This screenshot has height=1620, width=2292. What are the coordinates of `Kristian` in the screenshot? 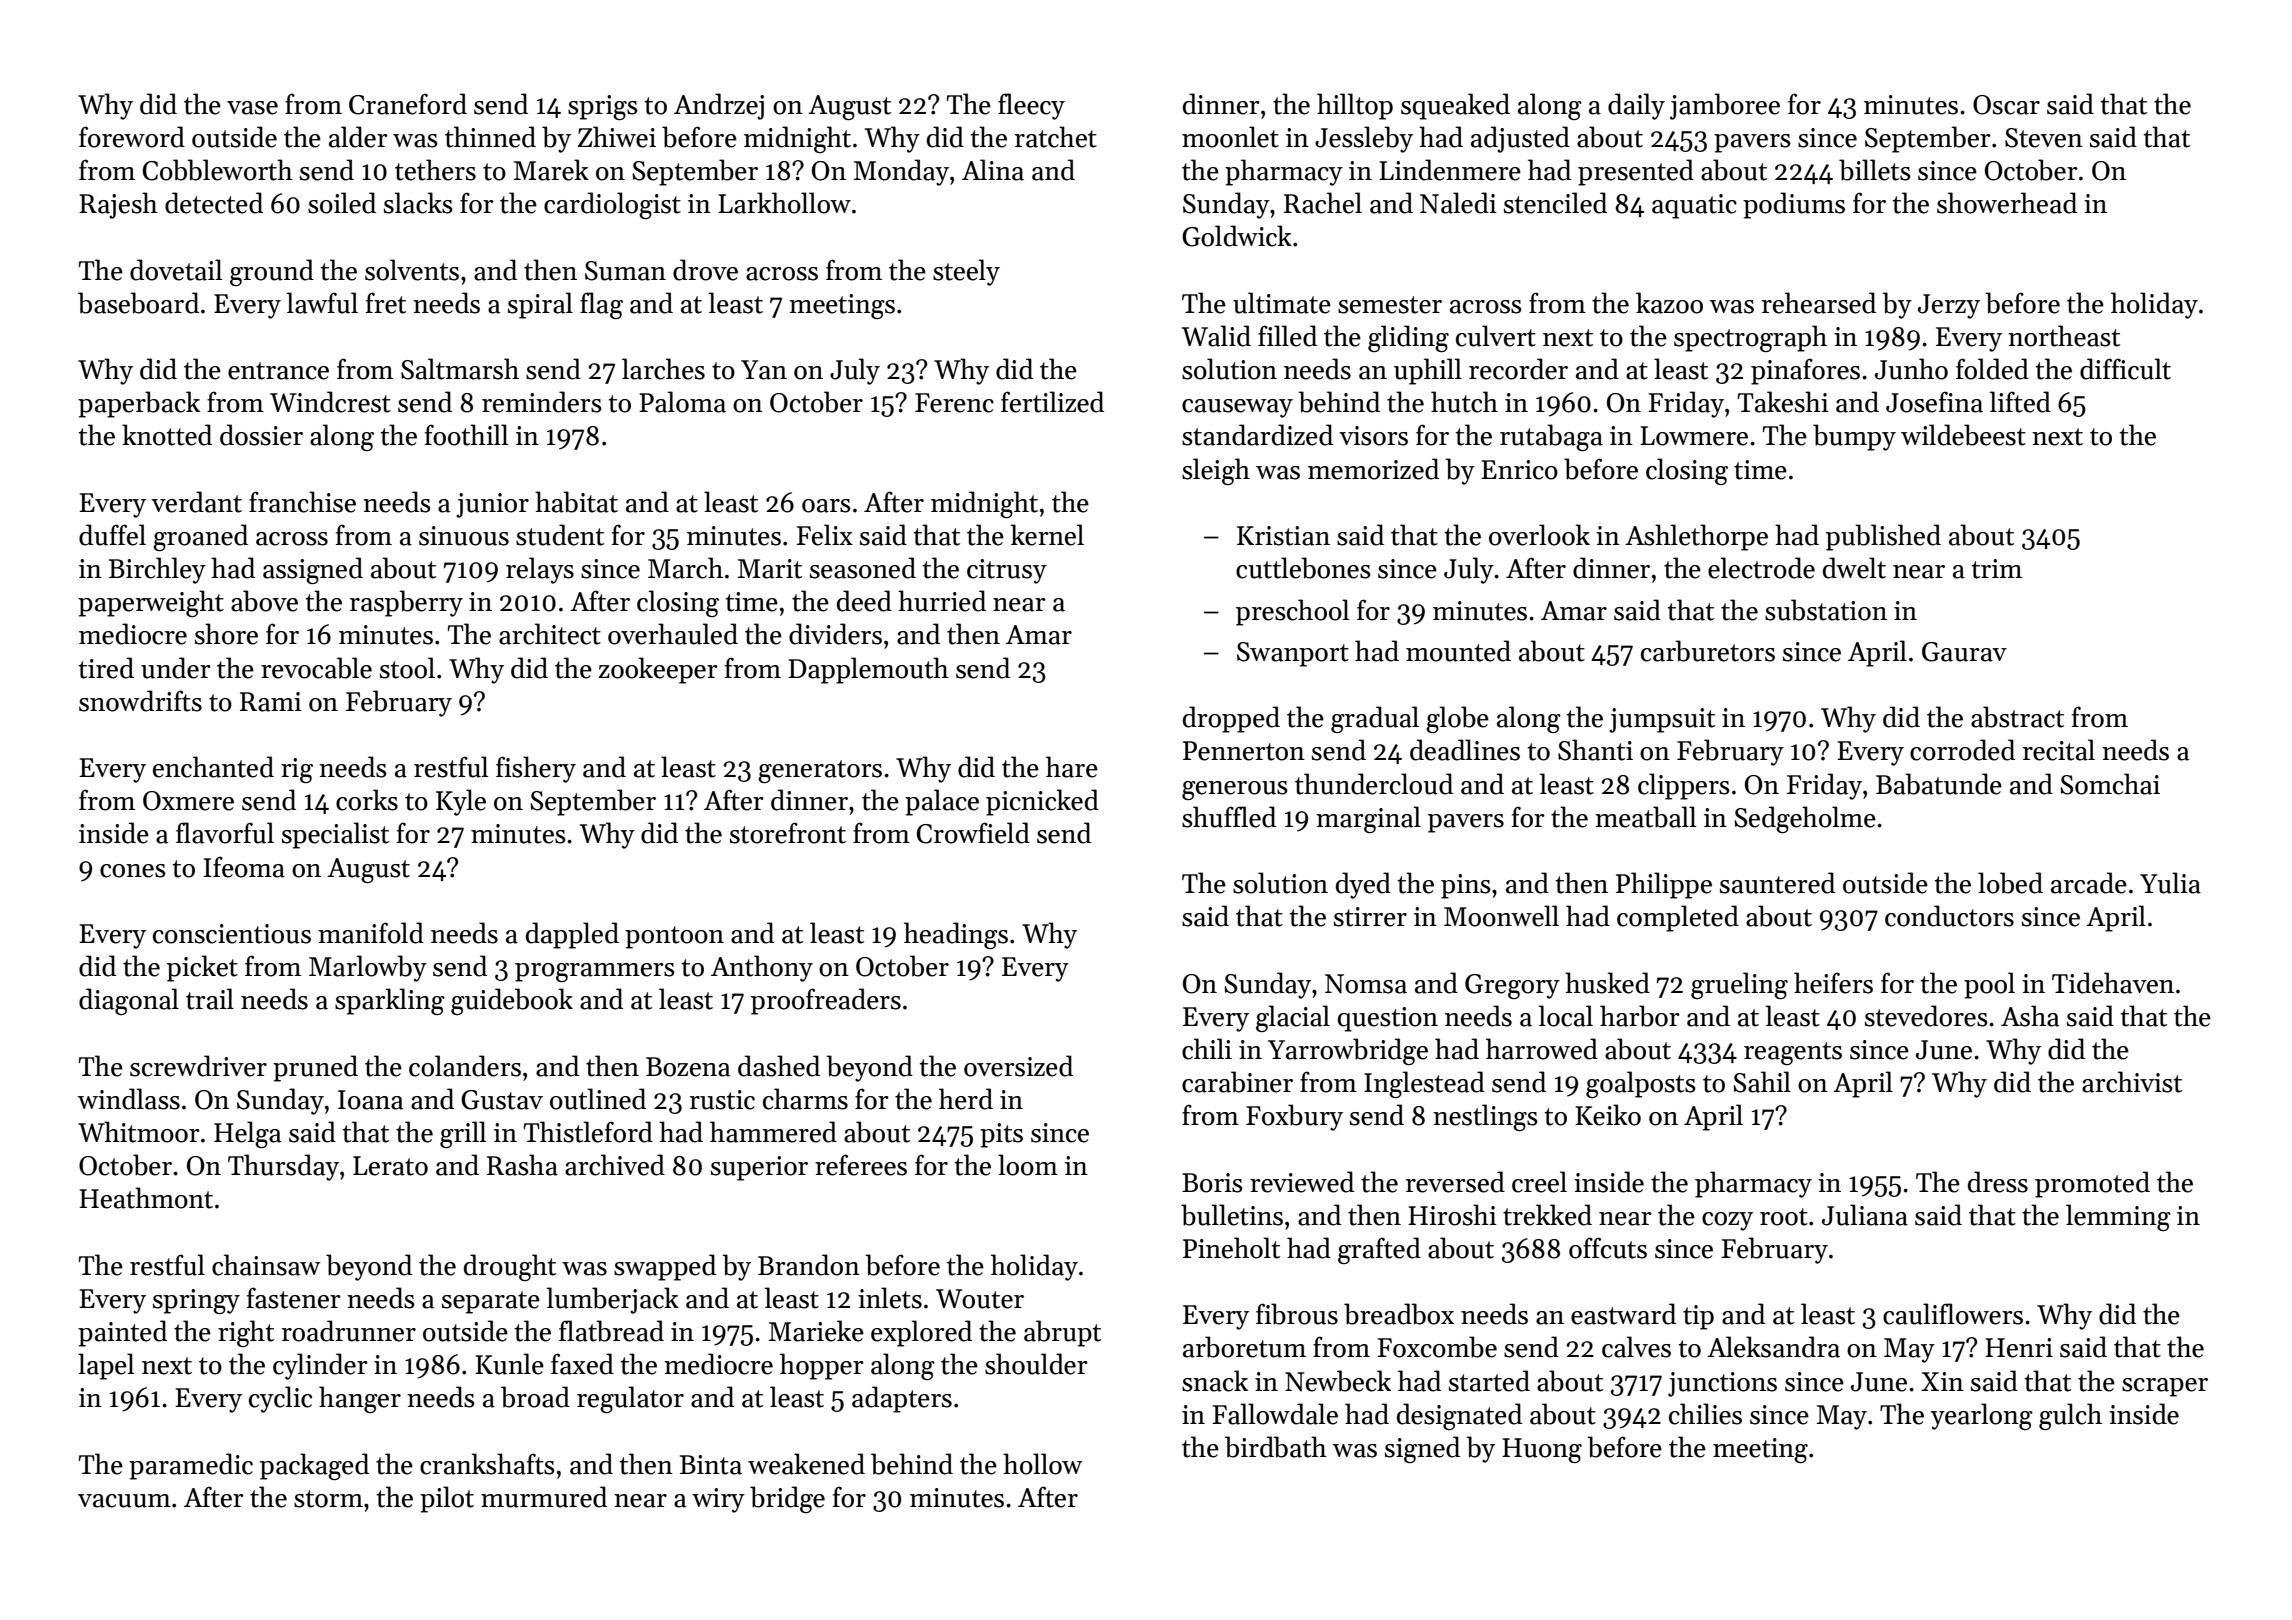 It's located at (1283, 536).
